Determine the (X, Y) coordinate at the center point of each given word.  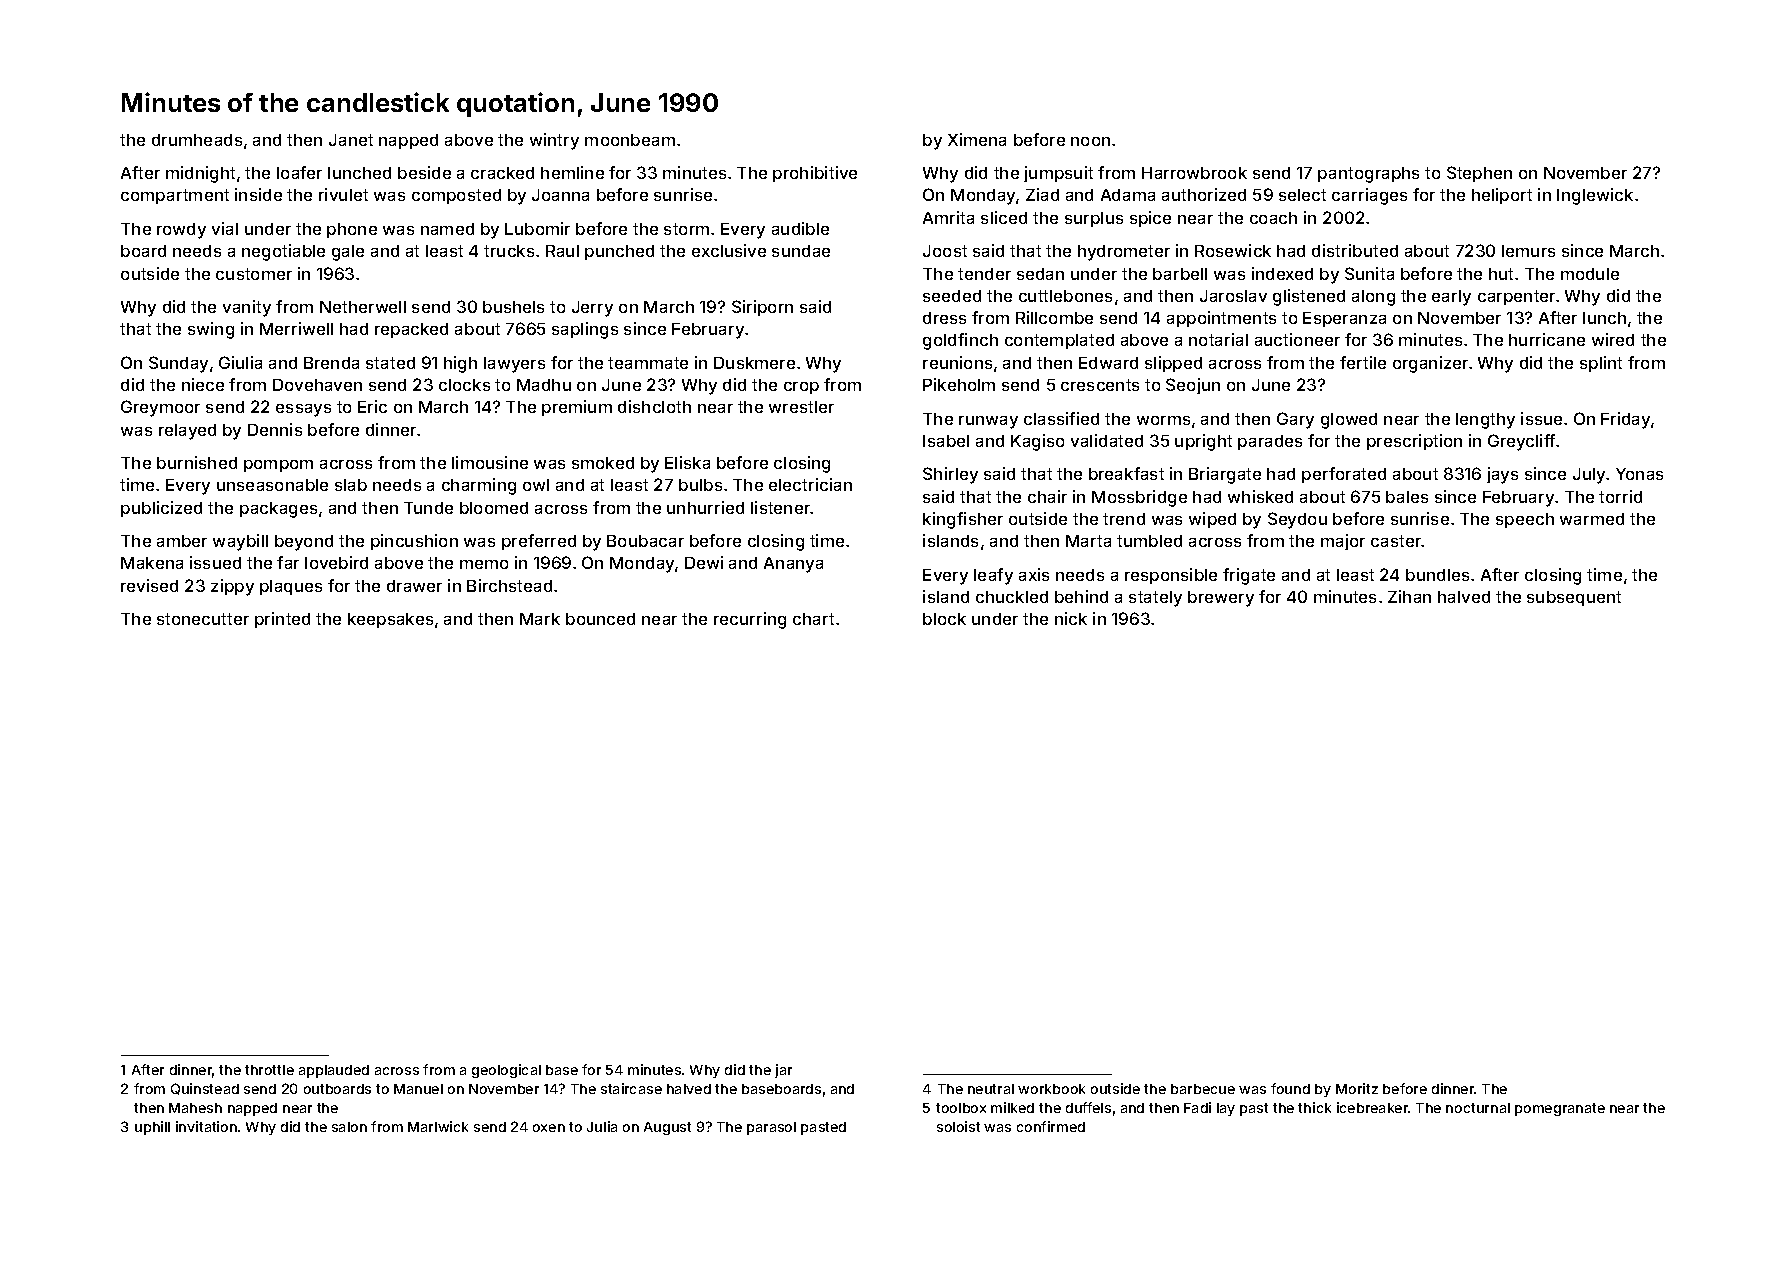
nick (1071, 618)
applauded (334, 1071)
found (1290, 1088)
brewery (1221, 599)
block (944, 619)
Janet (351, 140)
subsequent (1574, 598)
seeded (952, 296)
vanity (247, 308)
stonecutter (203, 619)
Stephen (1479, 174)
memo (484, 564)
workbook (1051, 1089)
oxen (549, 1128)
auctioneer (1297, 339)
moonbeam (630, 140)
